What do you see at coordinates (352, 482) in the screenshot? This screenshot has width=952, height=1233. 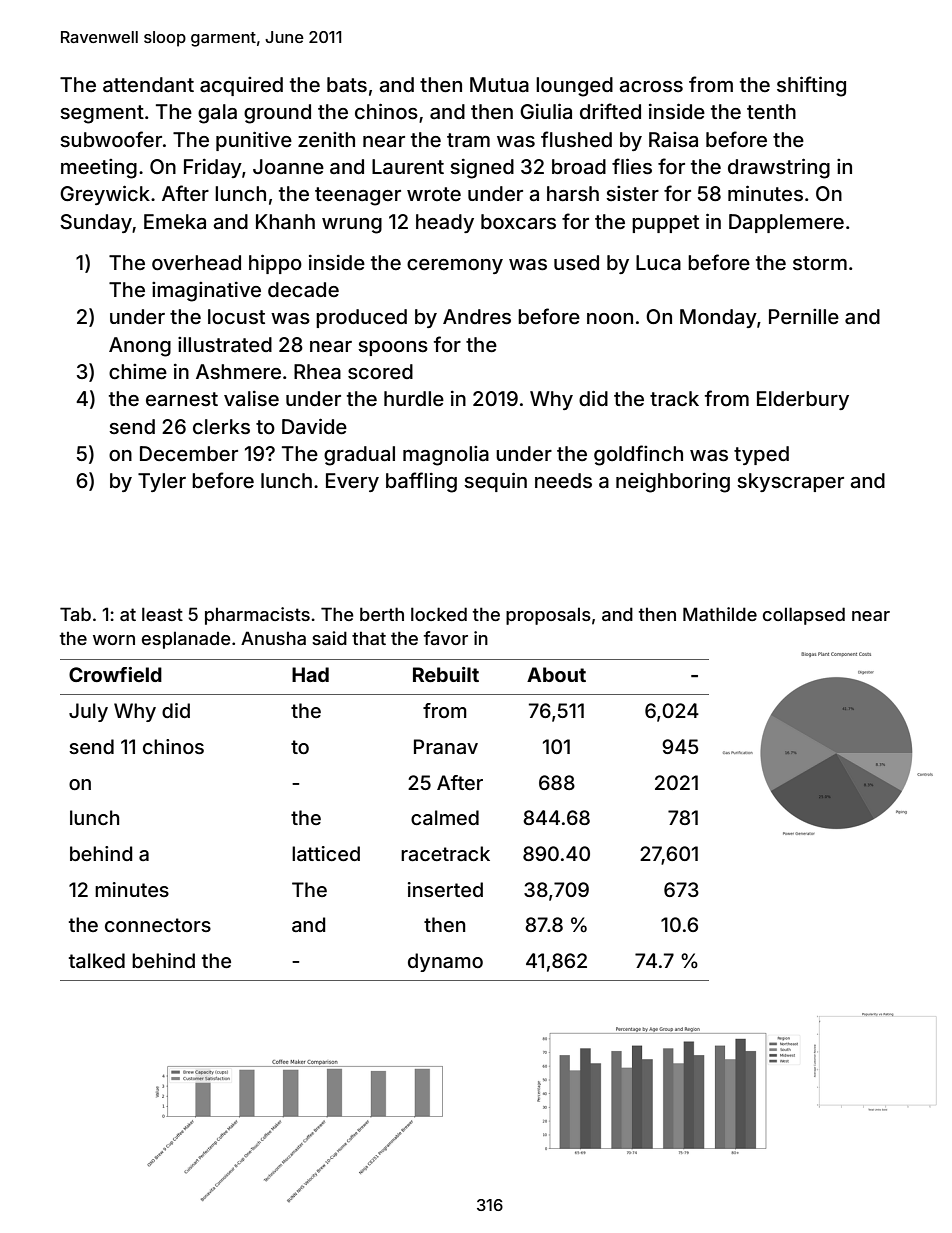 I see `Every` at bounding box center [352, 482].
